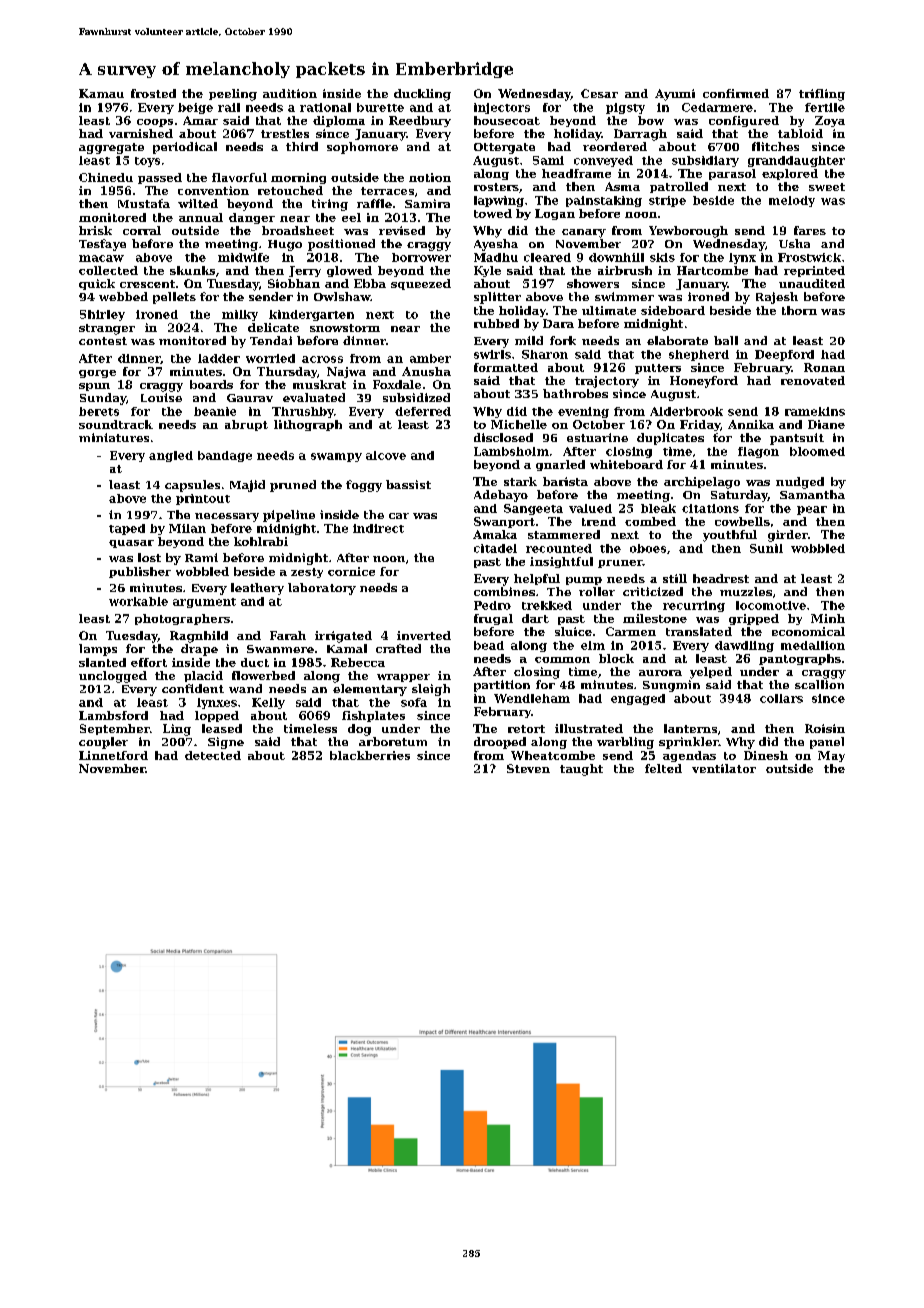 The width and height of the image is (924, 1308). Describe the element at coordinates (675, 95) in the image. I see `Ayumi` at that location.
